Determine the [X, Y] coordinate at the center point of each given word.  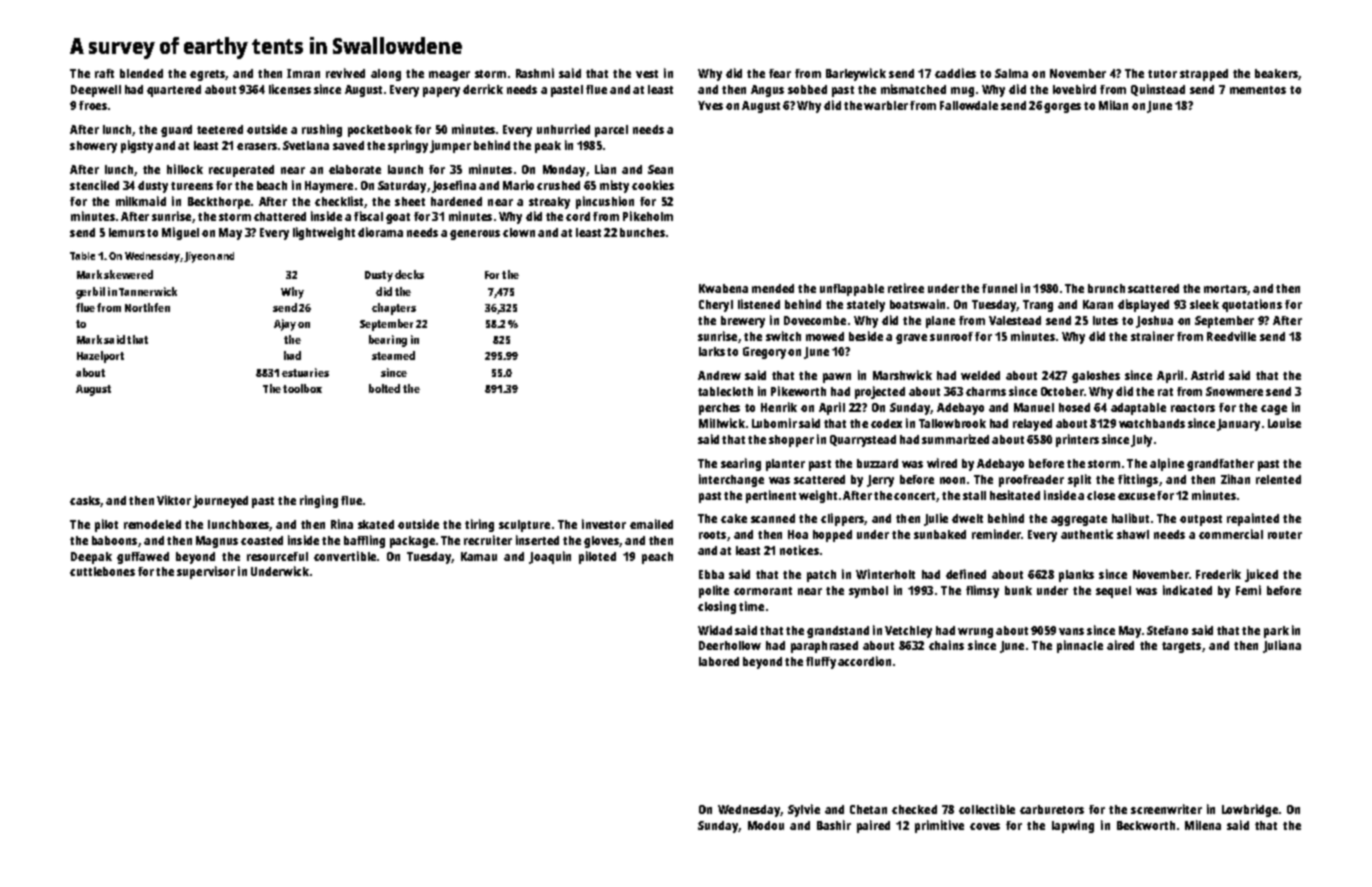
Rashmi [535, 73]
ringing [319, 501]
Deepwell [96, 91]
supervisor [206, 572]
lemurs [127, 232]
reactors [1193, 408]
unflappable [852, 290]
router [1285, 535]
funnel [999, 288]
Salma [1011, 73]
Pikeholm [648, 216]
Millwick [722, 423]
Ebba [711, 574]
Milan [1113, 105]
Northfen [147, 307]
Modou [766, 825]
